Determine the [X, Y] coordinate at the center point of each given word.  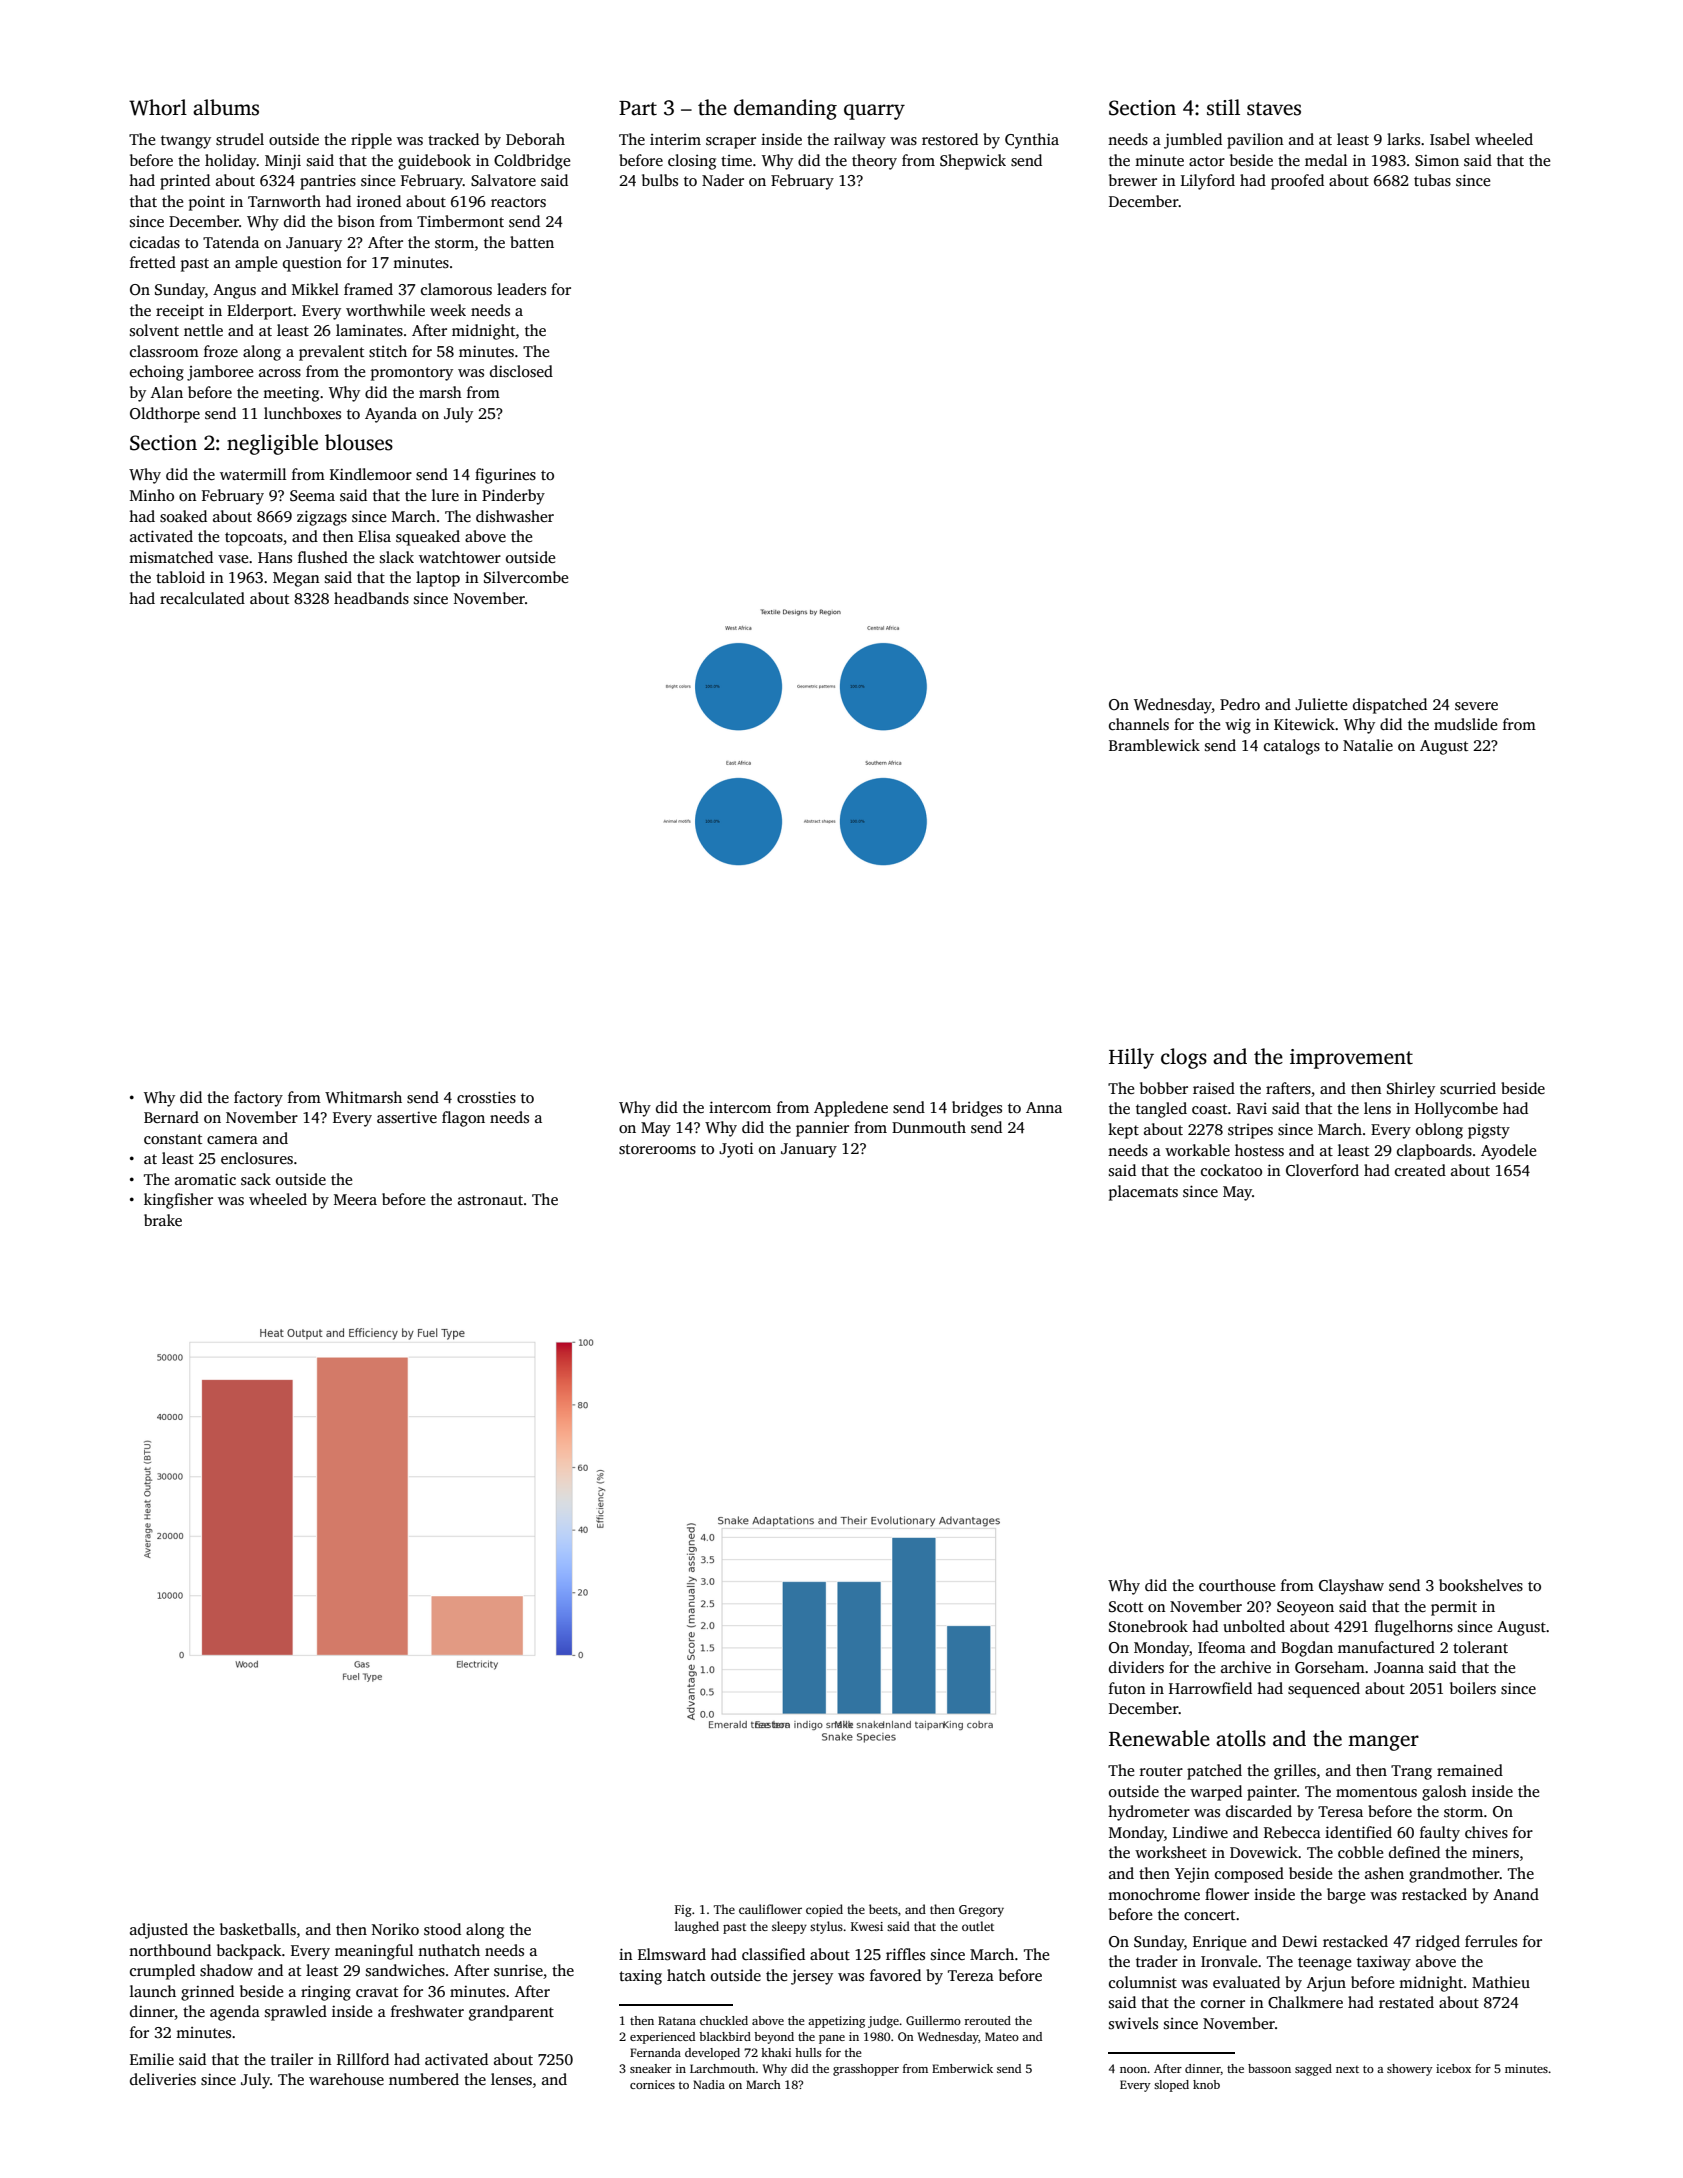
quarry [874, 112]
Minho [152, 495]
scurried [1468, 1088]
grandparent [511, 2013]
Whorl [158, 107]
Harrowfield [1210, 1688]
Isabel [1450, 139]
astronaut [490, 1200]
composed [1249, 1875]
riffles [905, 1954]
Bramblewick [1154, 745]
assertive [407, 1118]
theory [874, 162]
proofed [1297, 182]
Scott [1126, 1607]
